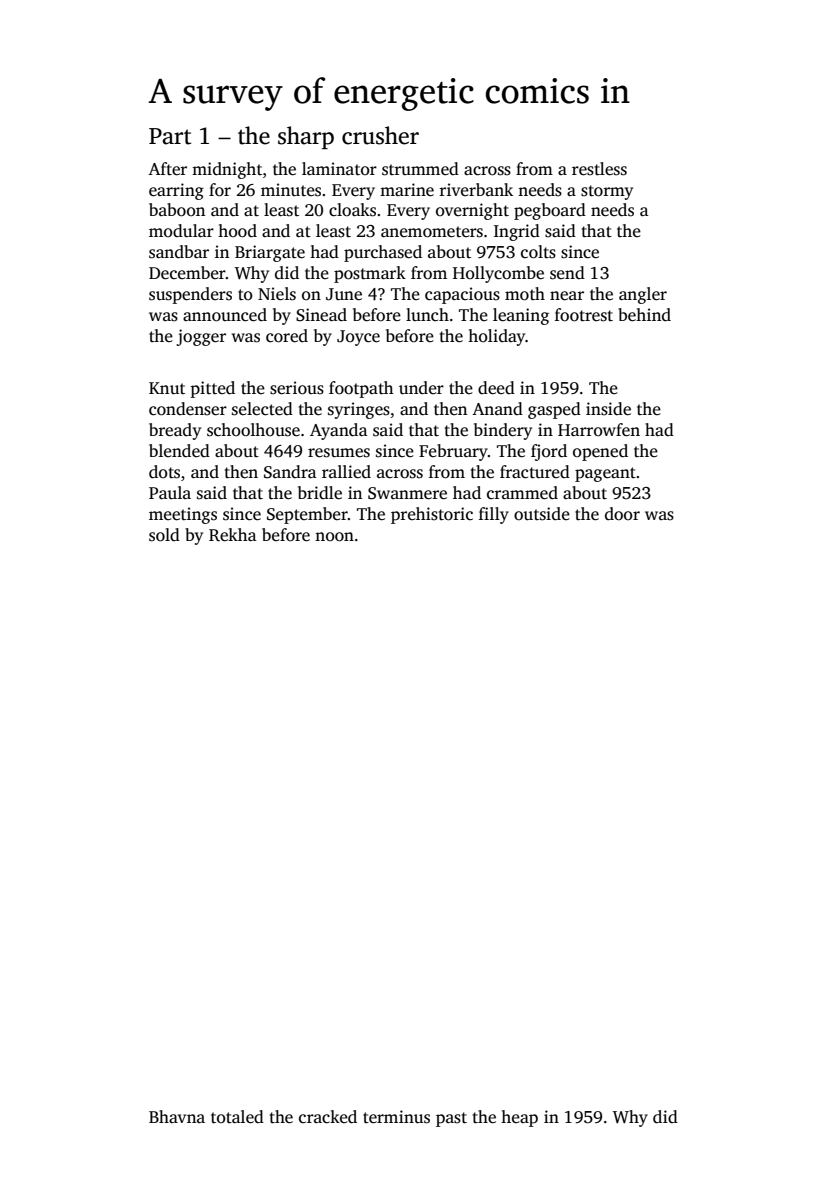 The image size is (834, 1183). I want to click on totaled, so click(237, 1117).
